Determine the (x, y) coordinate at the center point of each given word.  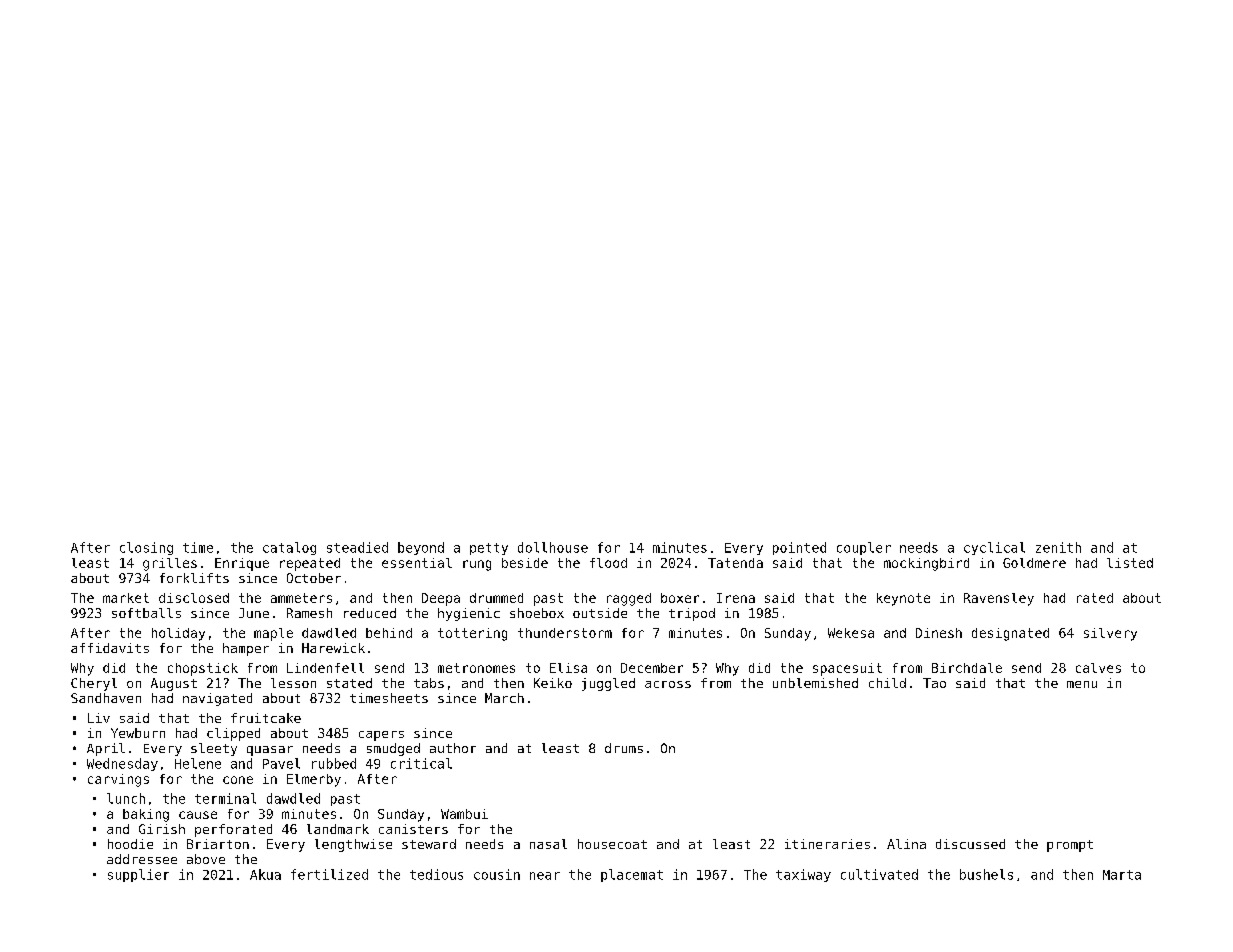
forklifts (194, 578)
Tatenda (735, 563)
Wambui (464, 814)
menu (1082, 684)
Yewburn (138, 733)
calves (1098, 668)
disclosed (194, 598)
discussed (970, 844)
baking (146, 815)
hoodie (130, 844)
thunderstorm (565, 633)
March (504, 698)
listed (1130, 563)
